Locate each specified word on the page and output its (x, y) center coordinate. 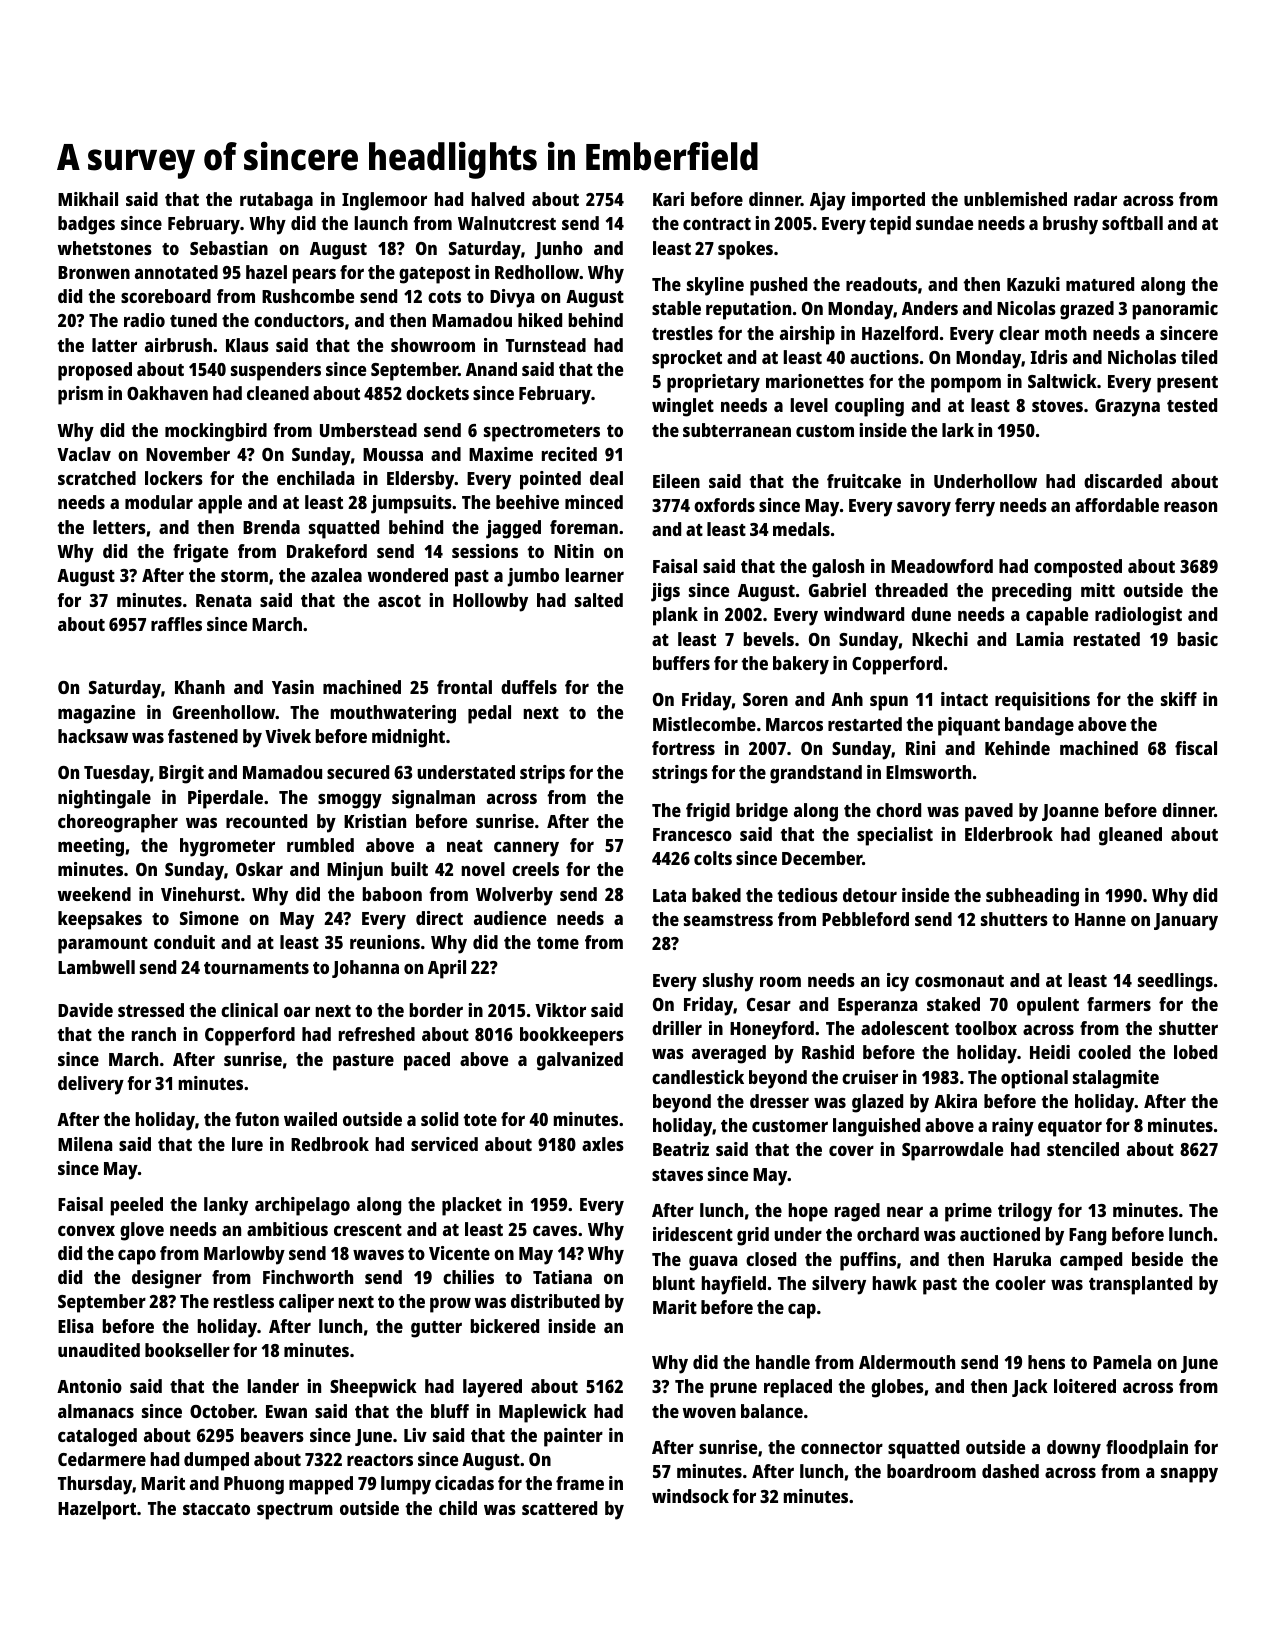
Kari (668, 199)
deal (606, 478)
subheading (1032, 897)
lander (273, 1386)
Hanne (1100, 919)
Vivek (288, 736)
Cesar (769, 1004)
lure (247, 1144)
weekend (94, 894)
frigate (200, 553)
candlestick (698, 1077)
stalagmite (1116, 1079)
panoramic (1175, 310)
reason (1190, 507)
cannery (526, 849)
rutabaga (276, 201)
